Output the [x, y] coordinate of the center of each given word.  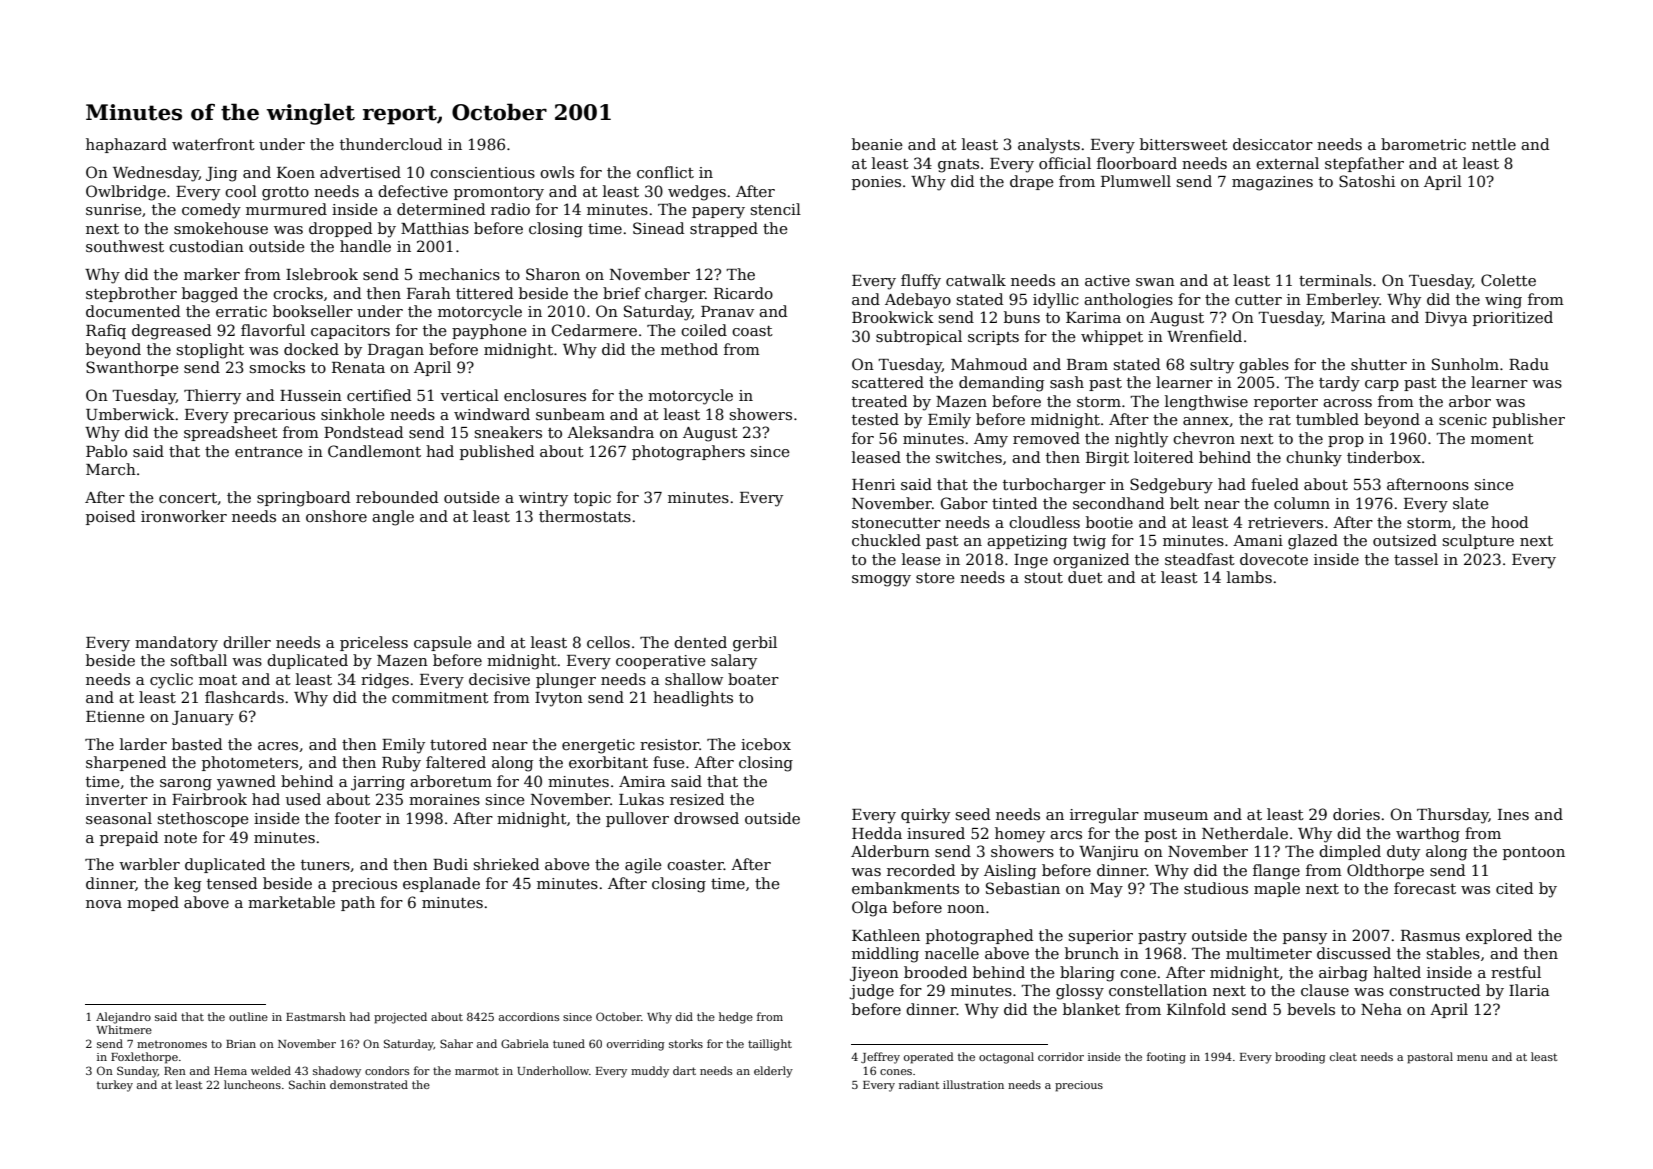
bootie [1109, 522]
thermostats [585, 516]
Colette [1508, 280]
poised [111, 517]
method [689, 349]
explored [1499, 936]
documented [133, 311]
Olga [870, 909]
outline [248, 1016]
